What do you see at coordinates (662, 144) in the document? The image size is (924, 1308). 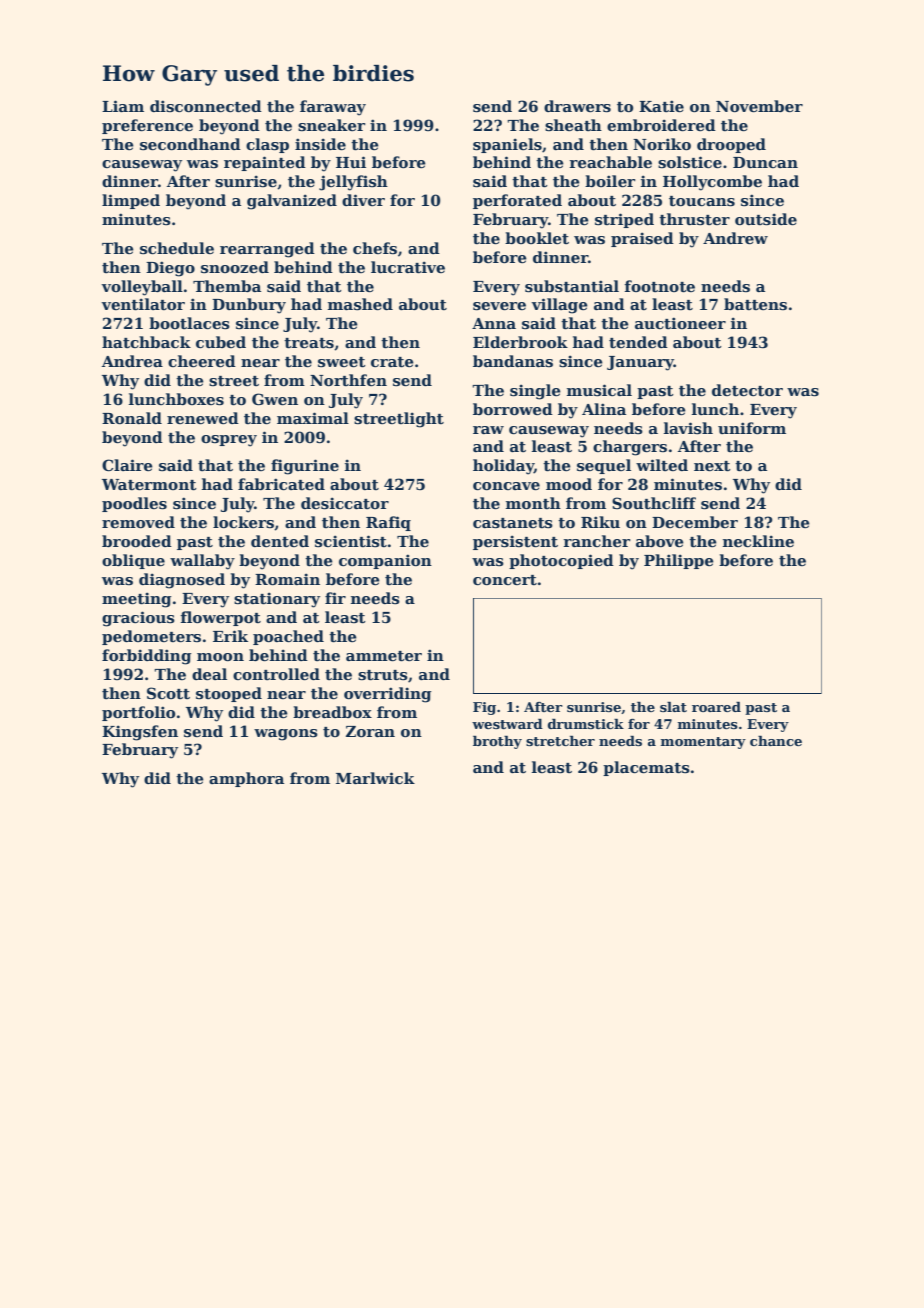 I see `Noriko` at bounding box center [662, 144].
